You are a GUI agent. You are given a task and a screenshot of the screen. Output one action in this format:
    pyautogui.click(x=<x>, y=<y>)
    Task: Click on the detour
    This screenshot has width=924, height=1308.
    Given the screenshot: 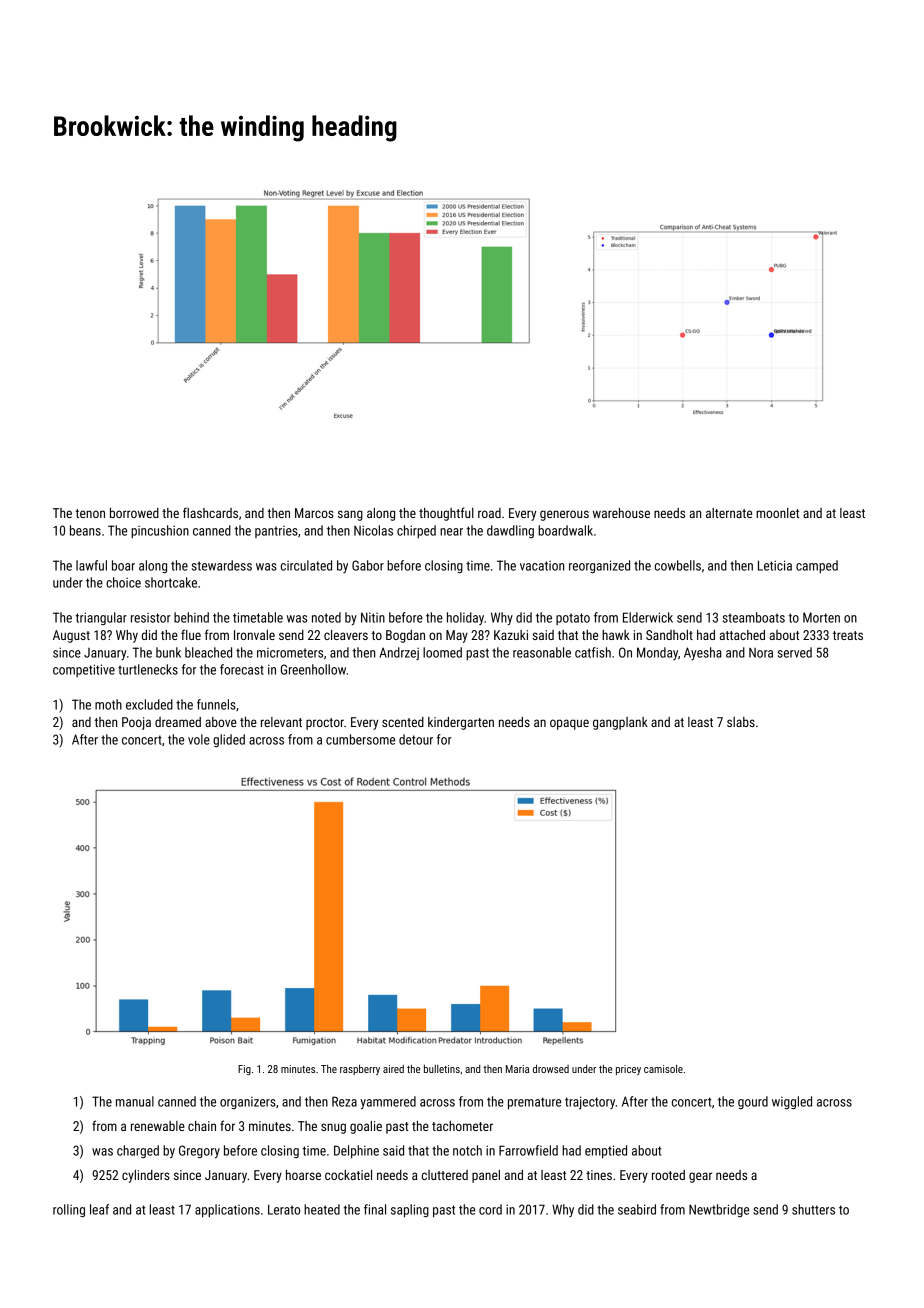 What is the action you would take?
    pyautogui.click(x=416, y=739)
